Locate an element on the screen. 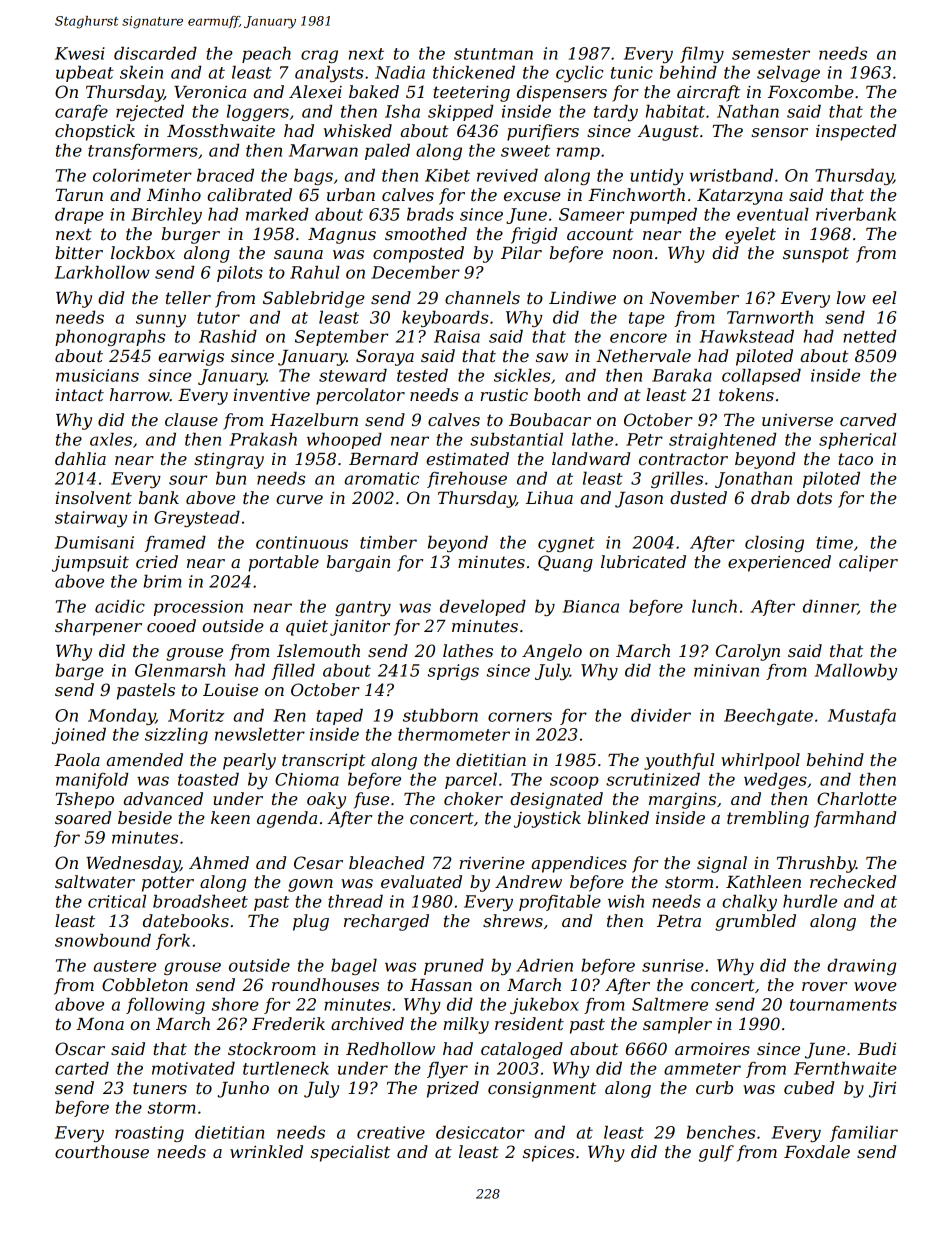 The image size is (952, 1233). Quang is located at coordinates (565, 563).
